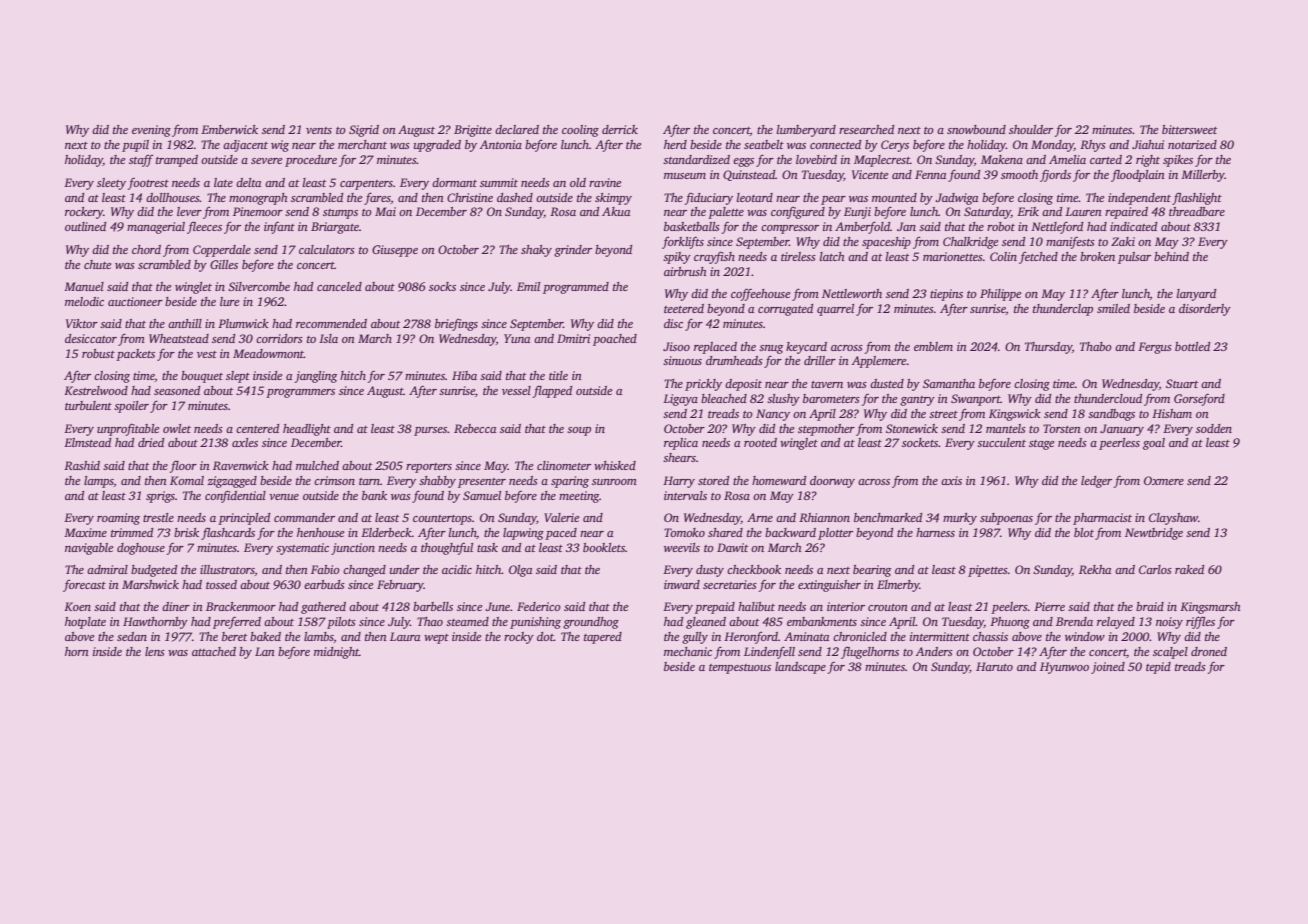  What do you see at coordinates (1192, 144) in the screenshot?
I see `notarized` at bounding box center [1192, 144].
